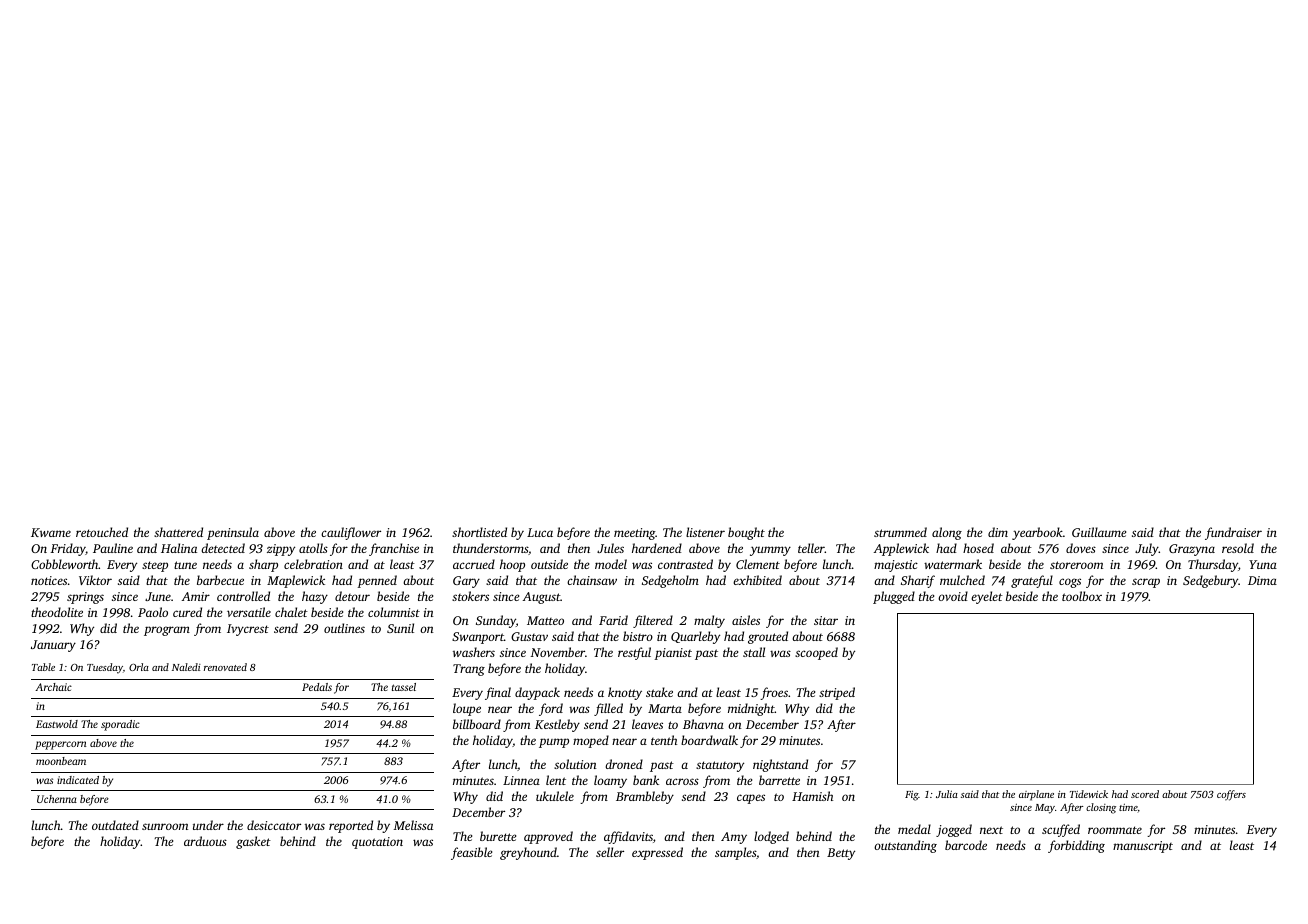 This page has height=924, width=1308. What do you see at coordinates (1231, 795) in the page?
I see `coffers` at bounding box center [1231, 795].
